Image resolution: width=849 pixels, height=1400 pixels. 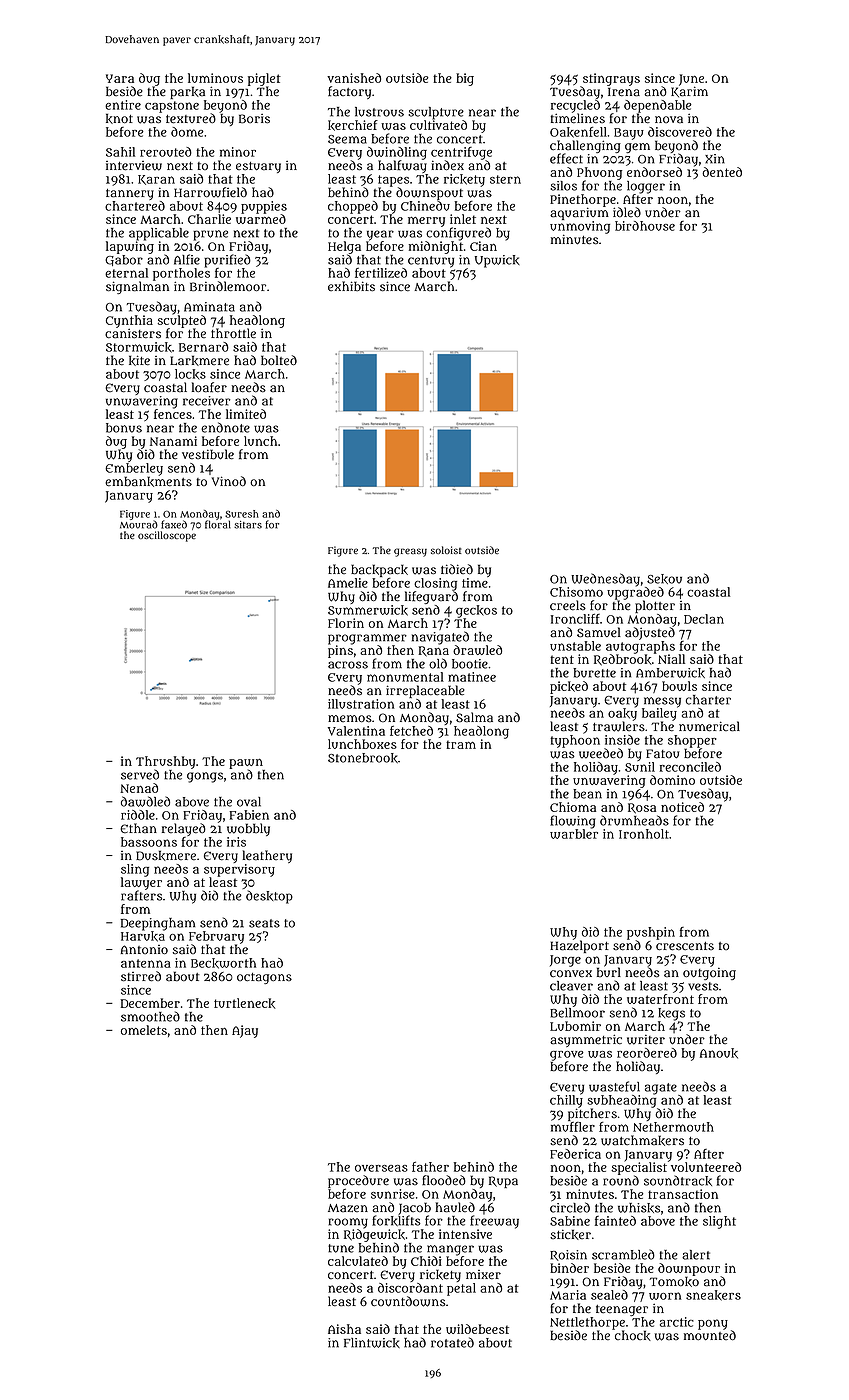 I want to click on turtleneck, so click(x=245, y=1003).
